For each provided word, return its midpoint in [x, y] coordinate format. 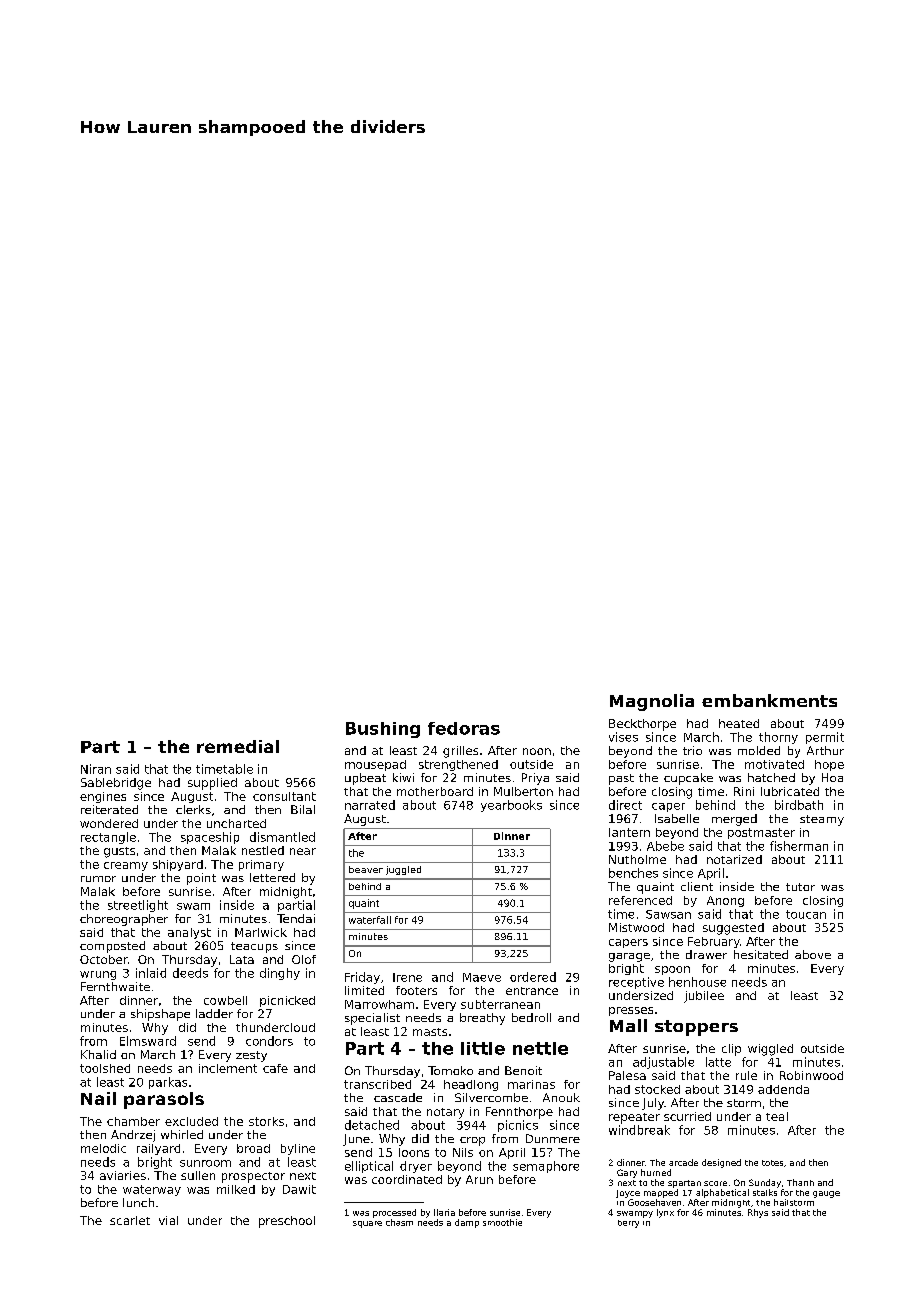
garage [629, 957]
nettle [540, 1048]
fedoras [464, 728]
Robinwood [811, 1075]
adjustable [663, 1063]
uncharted [236, 823]
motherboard [435, 791]
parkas [168, 1083]
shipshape [160, 1015]
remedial [238, 746]
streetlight [138, 906]
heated [739, 723]
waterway [152, 1190]
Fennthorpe [519, 1113]
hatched [771, 777]
